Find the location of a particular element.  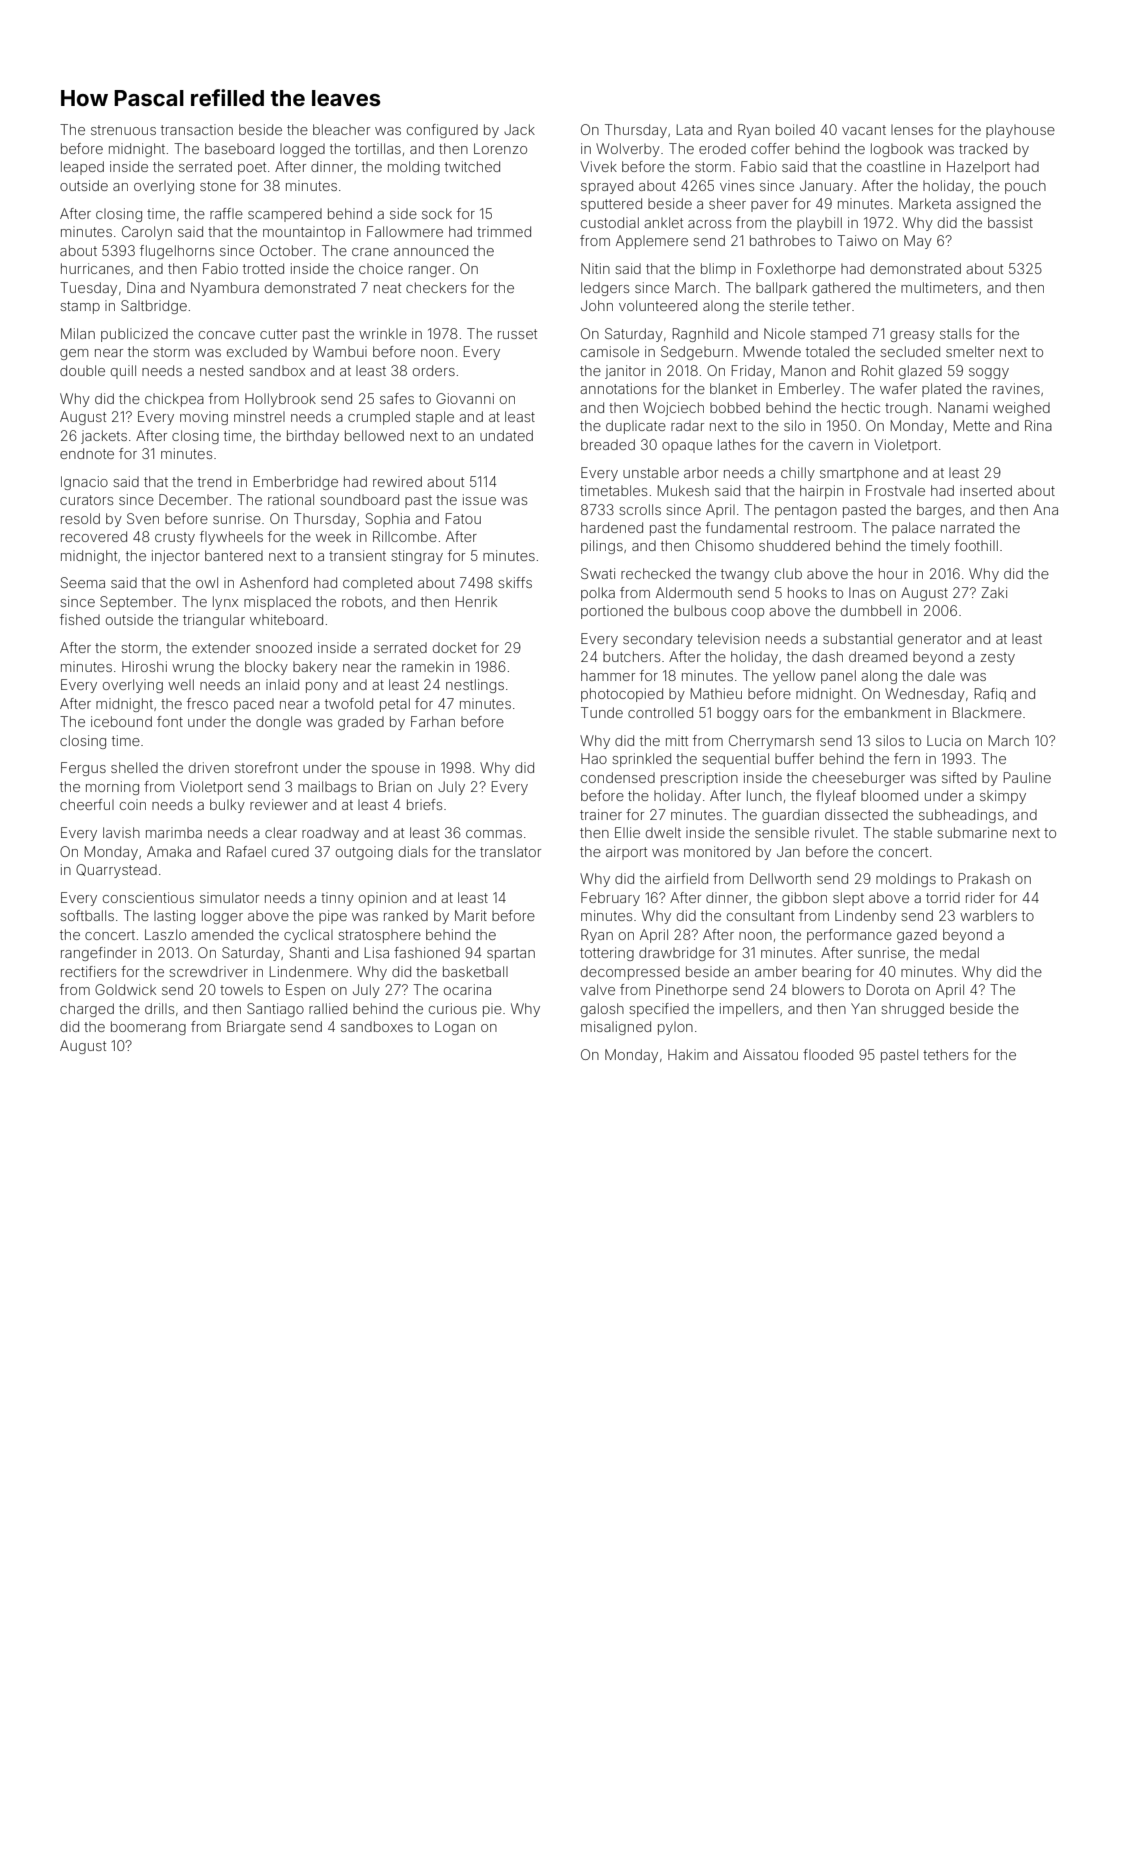

ballpark is located at coordinates (781, 289).
